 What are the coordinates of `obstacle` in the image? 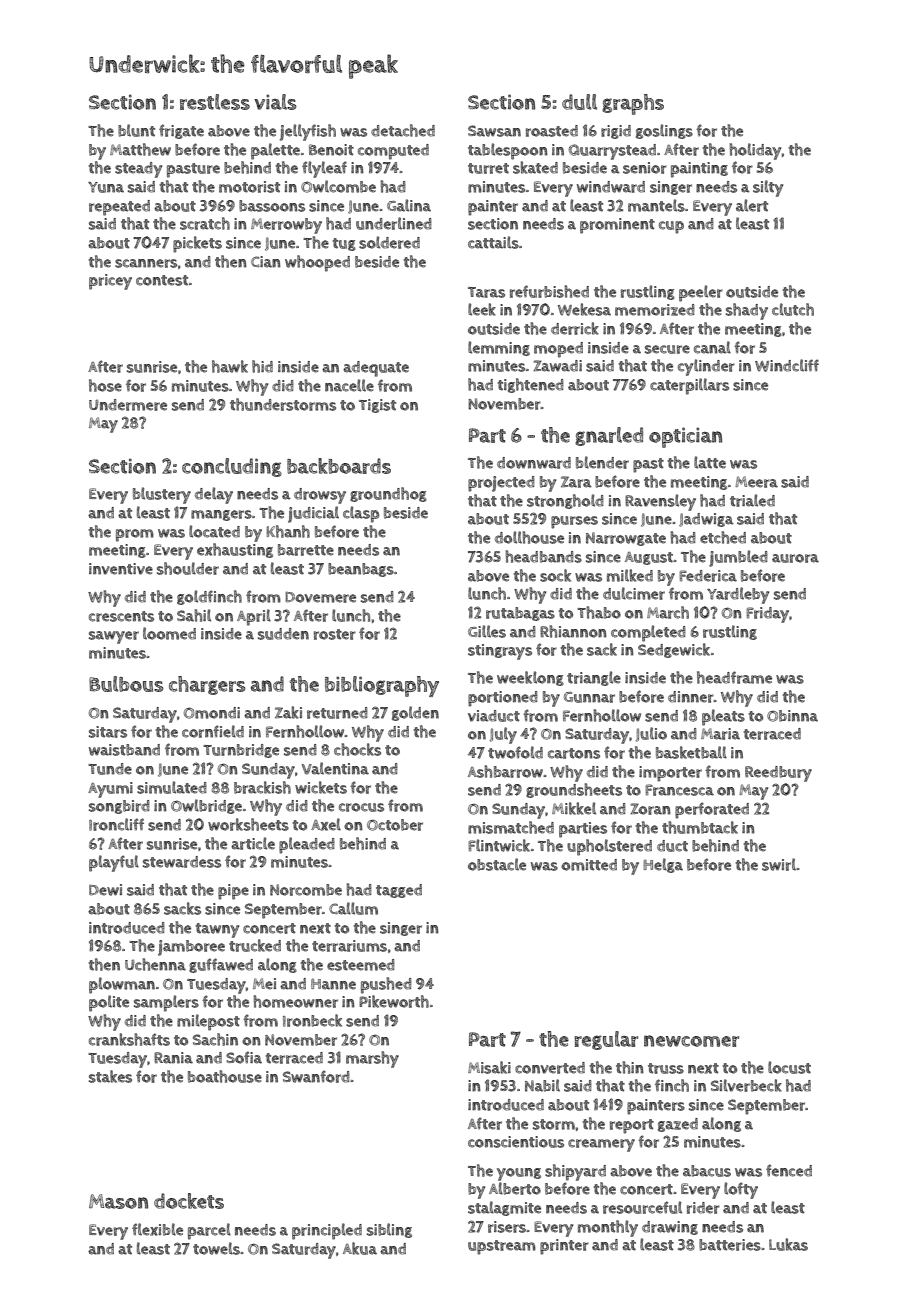 It's located at (497, 864).
